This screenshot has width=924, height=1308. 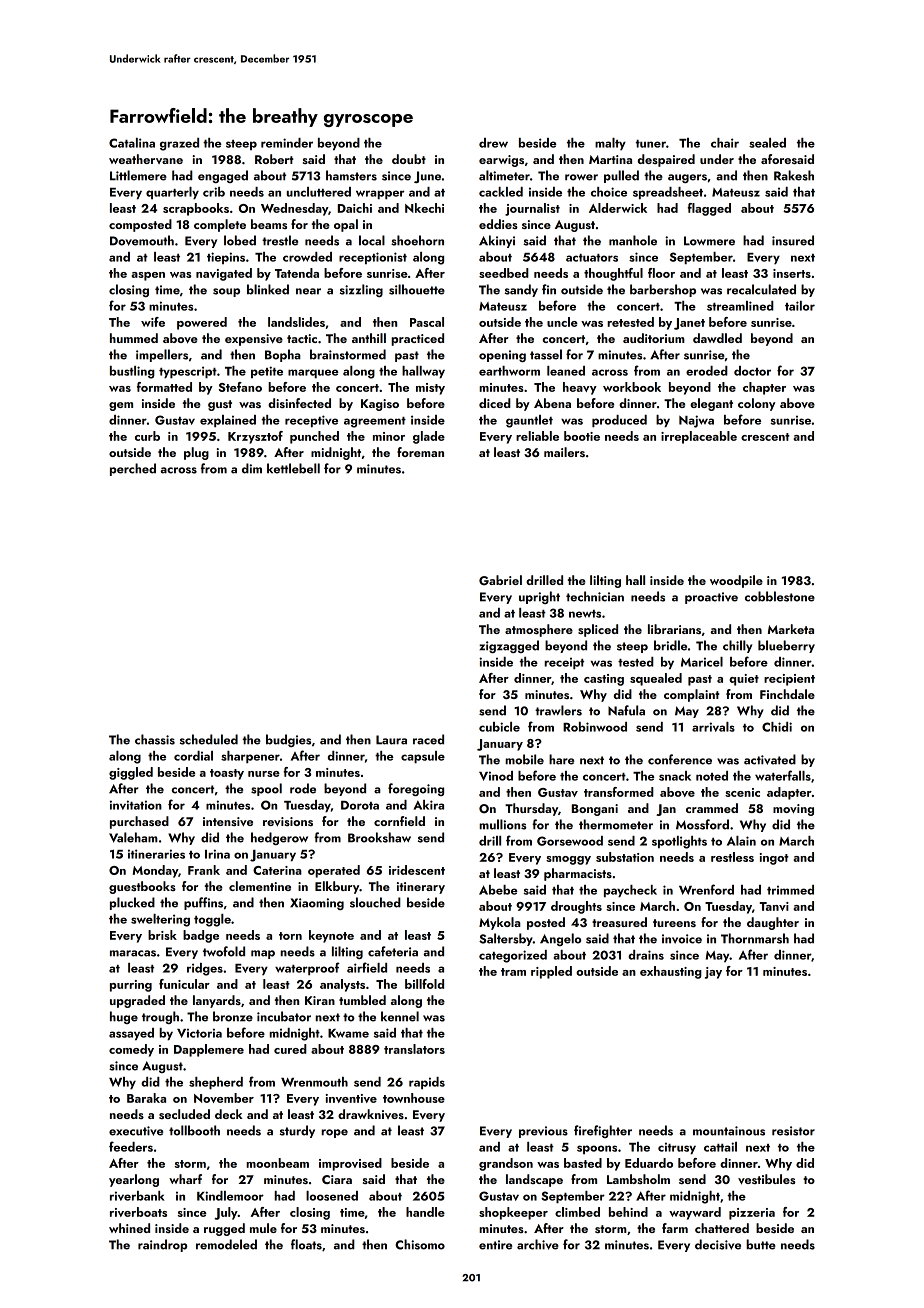 I want to click on upright, so click(x=539, y=597).
